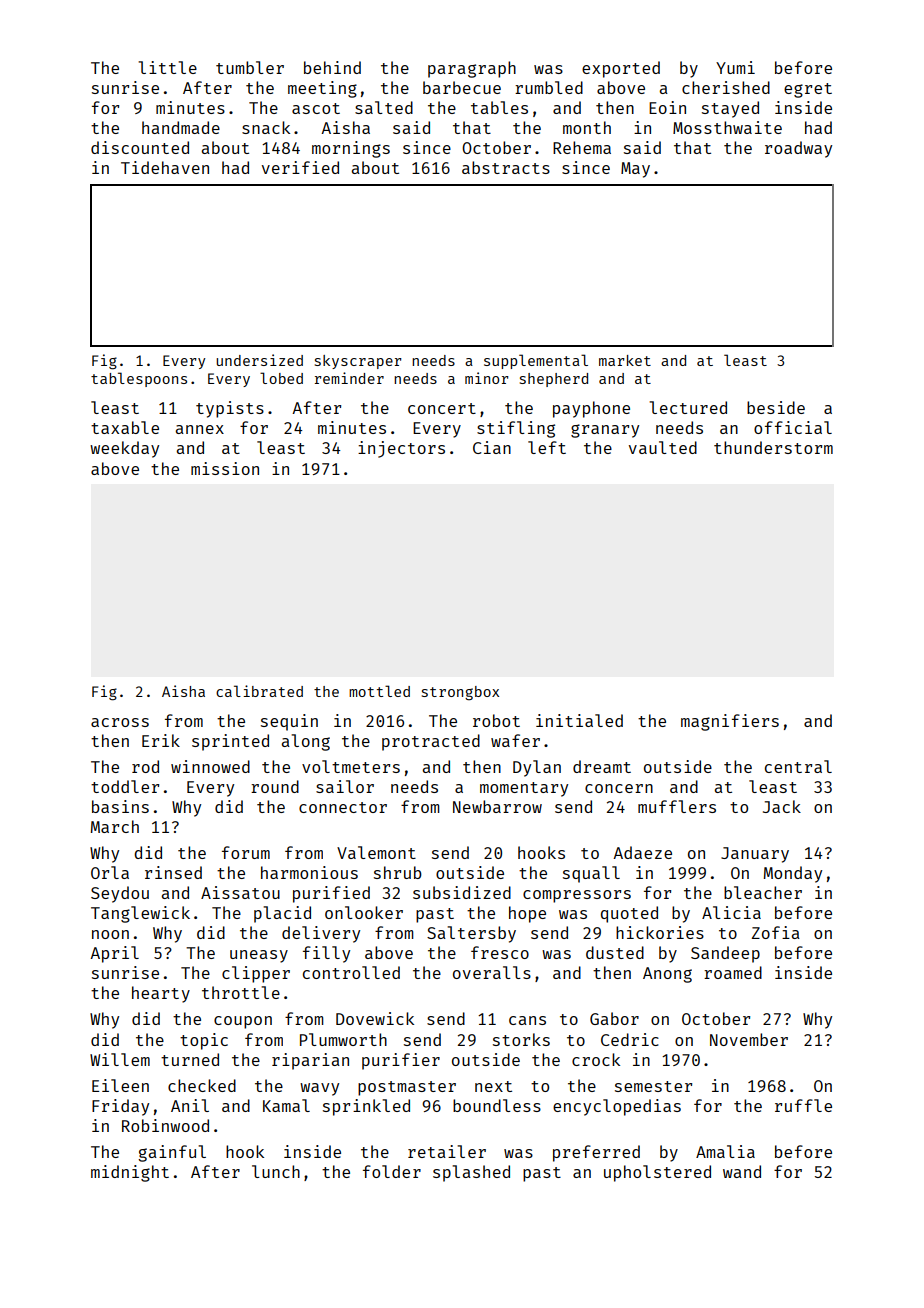  Describe the element at coordinates (742, 1171) in the screenshot. I see `wand` at that location.
